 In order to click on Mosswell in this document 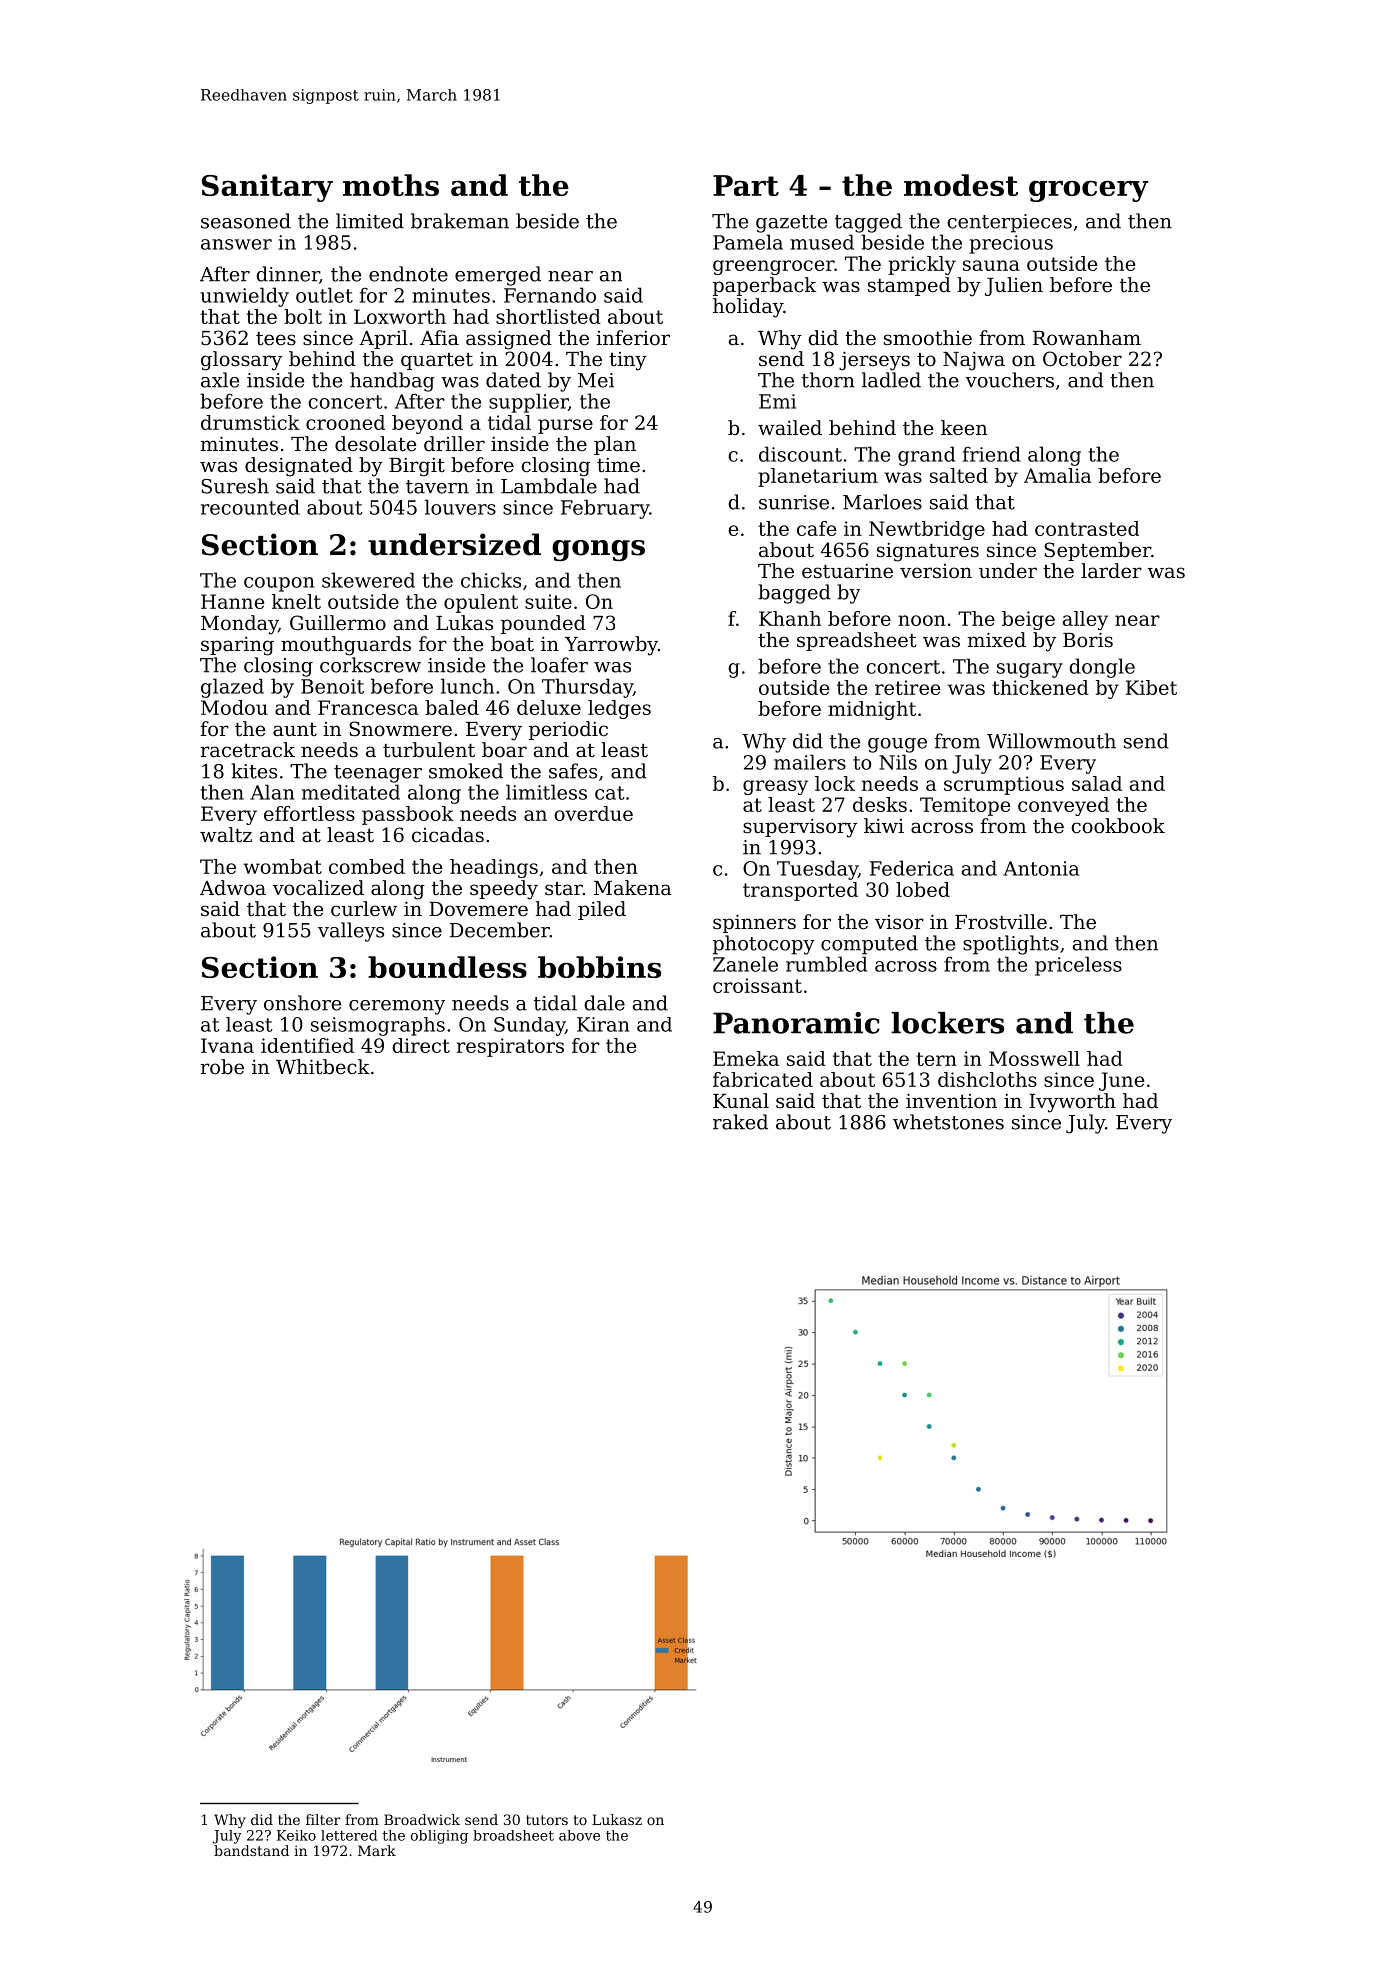, I will do `click(1034, 1058)`.
